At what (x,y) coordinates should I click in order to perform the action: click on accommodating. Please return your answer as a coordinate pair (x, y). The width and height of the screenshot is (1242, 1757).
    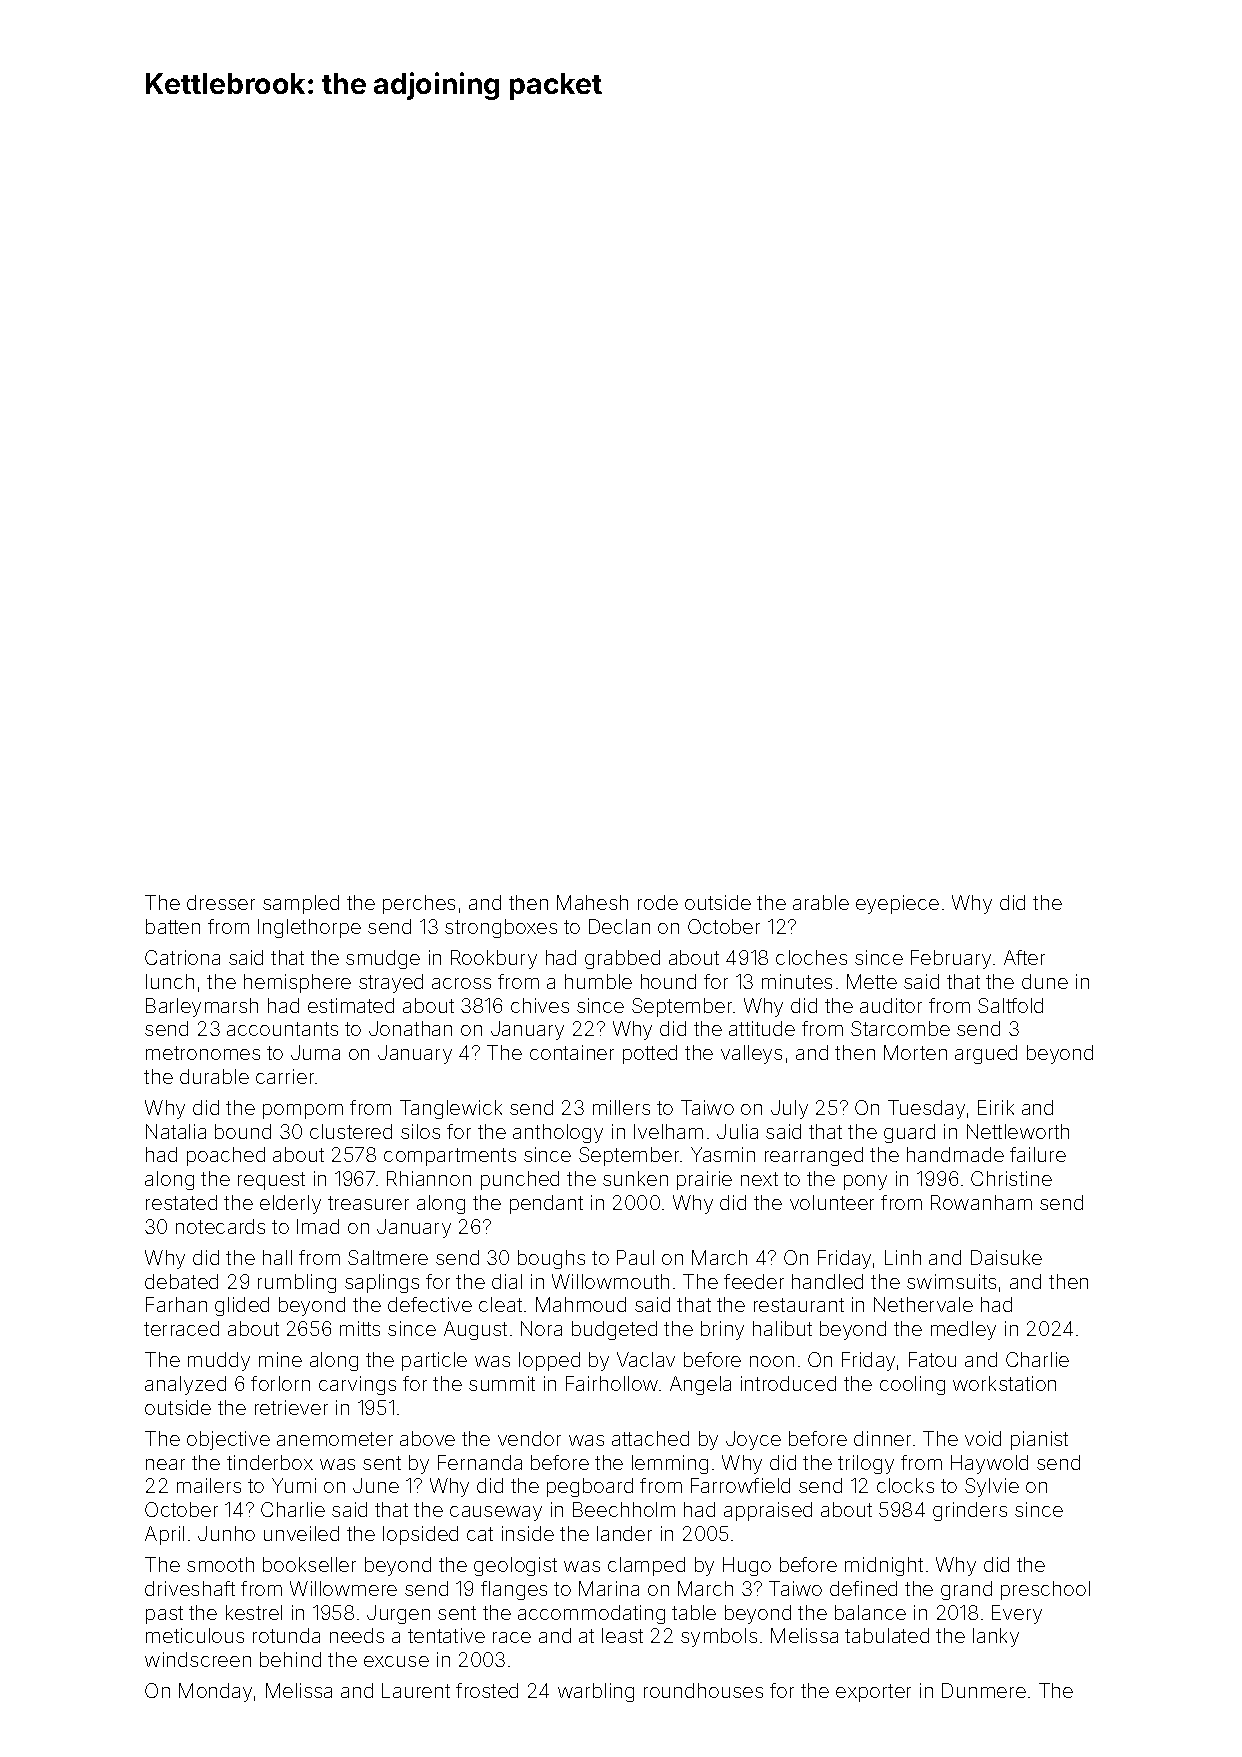
    Looking at the image, I should click on (591, 1614).
